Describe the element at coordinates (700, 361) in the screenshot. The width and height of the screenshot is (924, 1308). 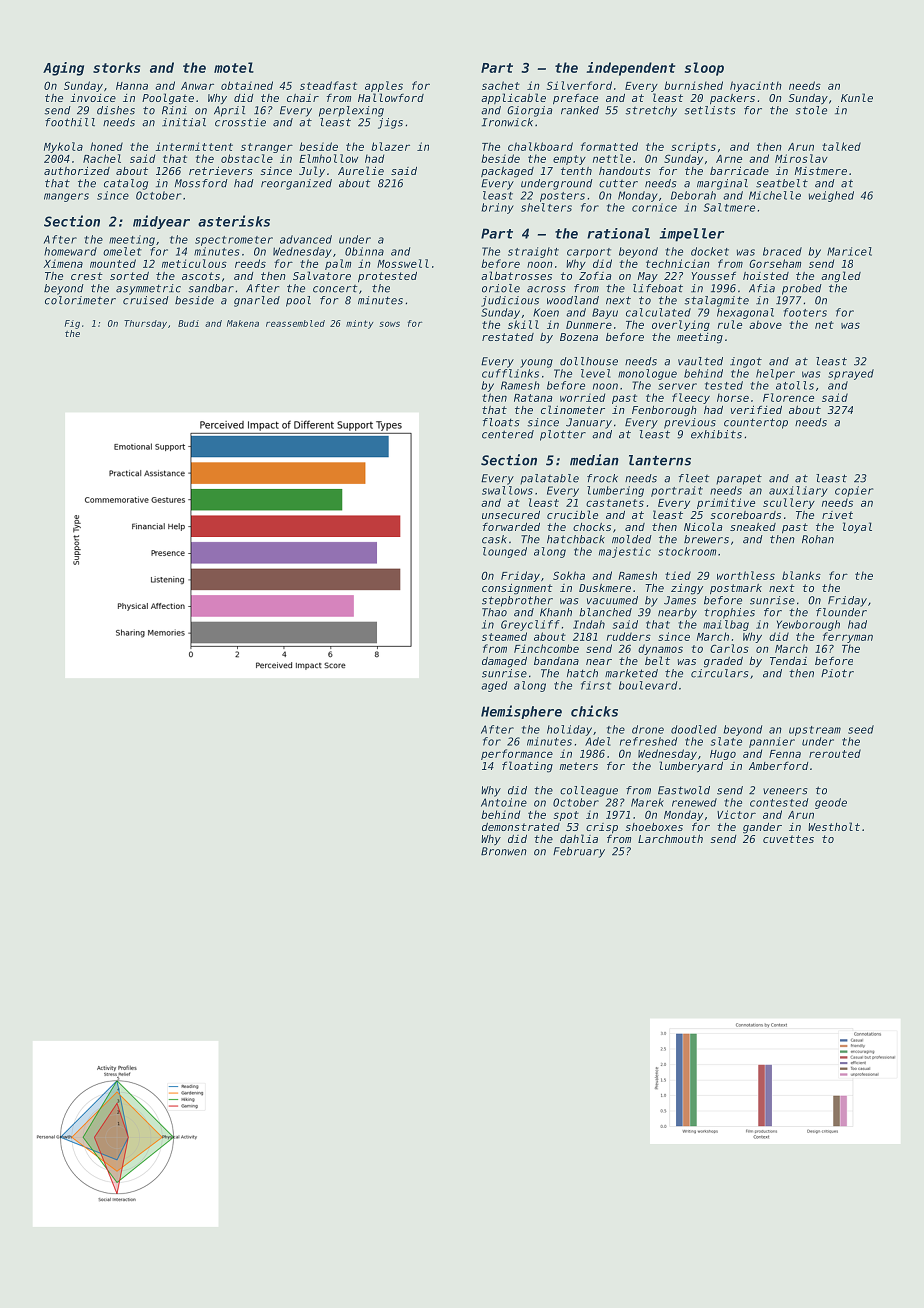
I see `vaulted` at that location.
